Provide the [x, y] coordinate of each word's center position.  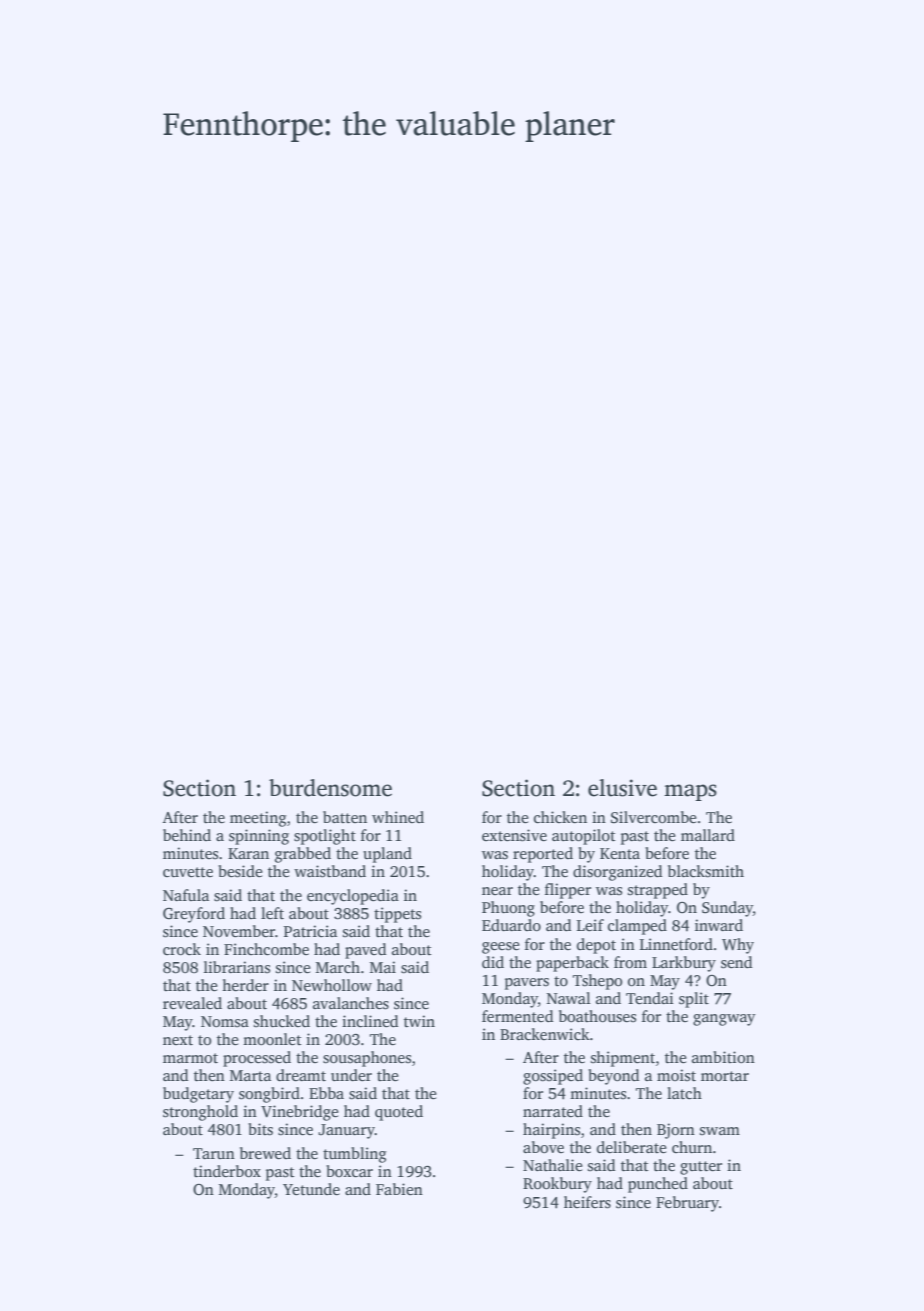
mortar [725, 1076]
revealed [192, 1003]
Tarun [214, 1153]
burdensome [330, 788]
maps [690, 792]
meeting [258, 819]
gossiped [553, 1077]
